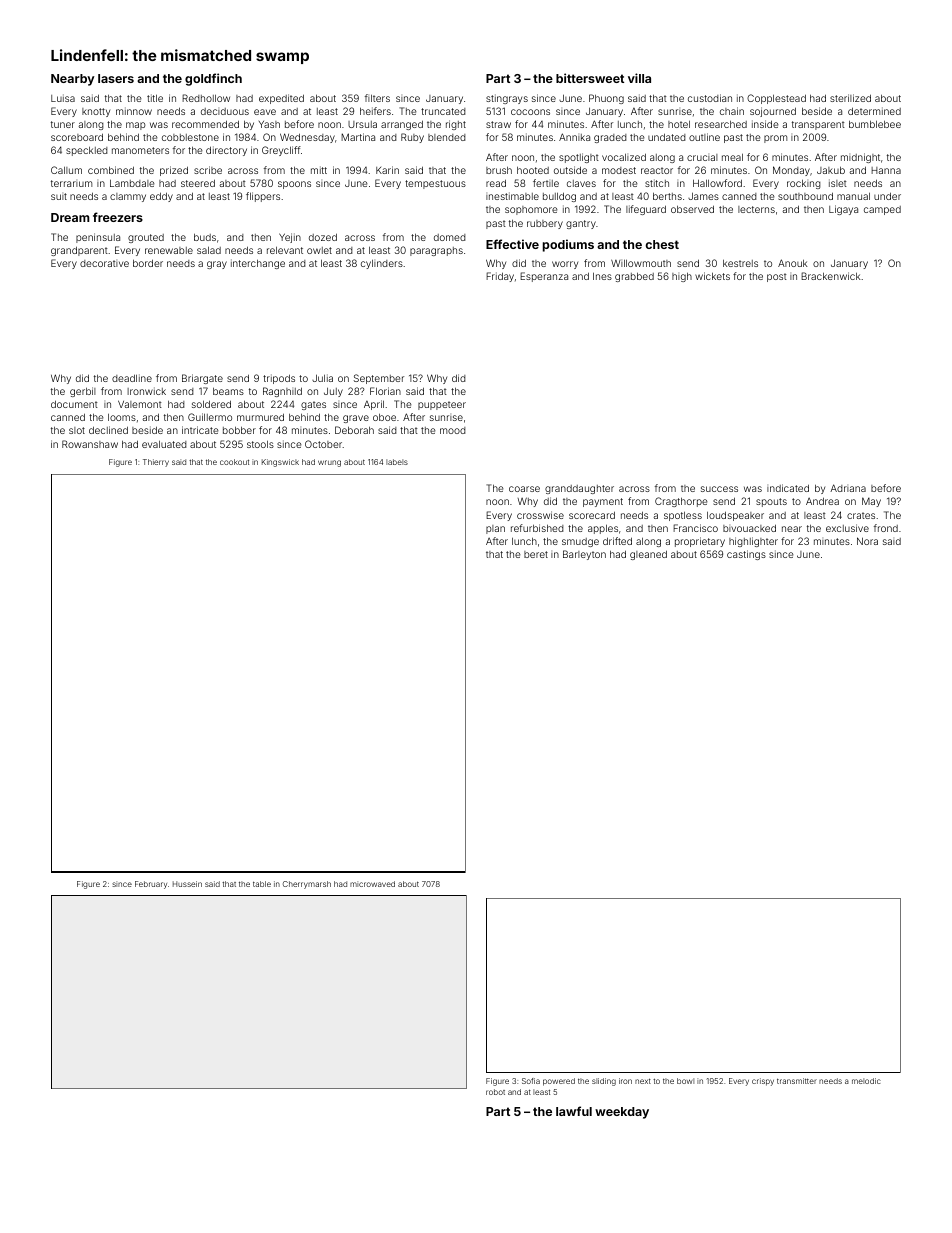  What do you see at coordinates (382, 264) in the document?
I see `cylinders` at bounding box center [382, 264].
